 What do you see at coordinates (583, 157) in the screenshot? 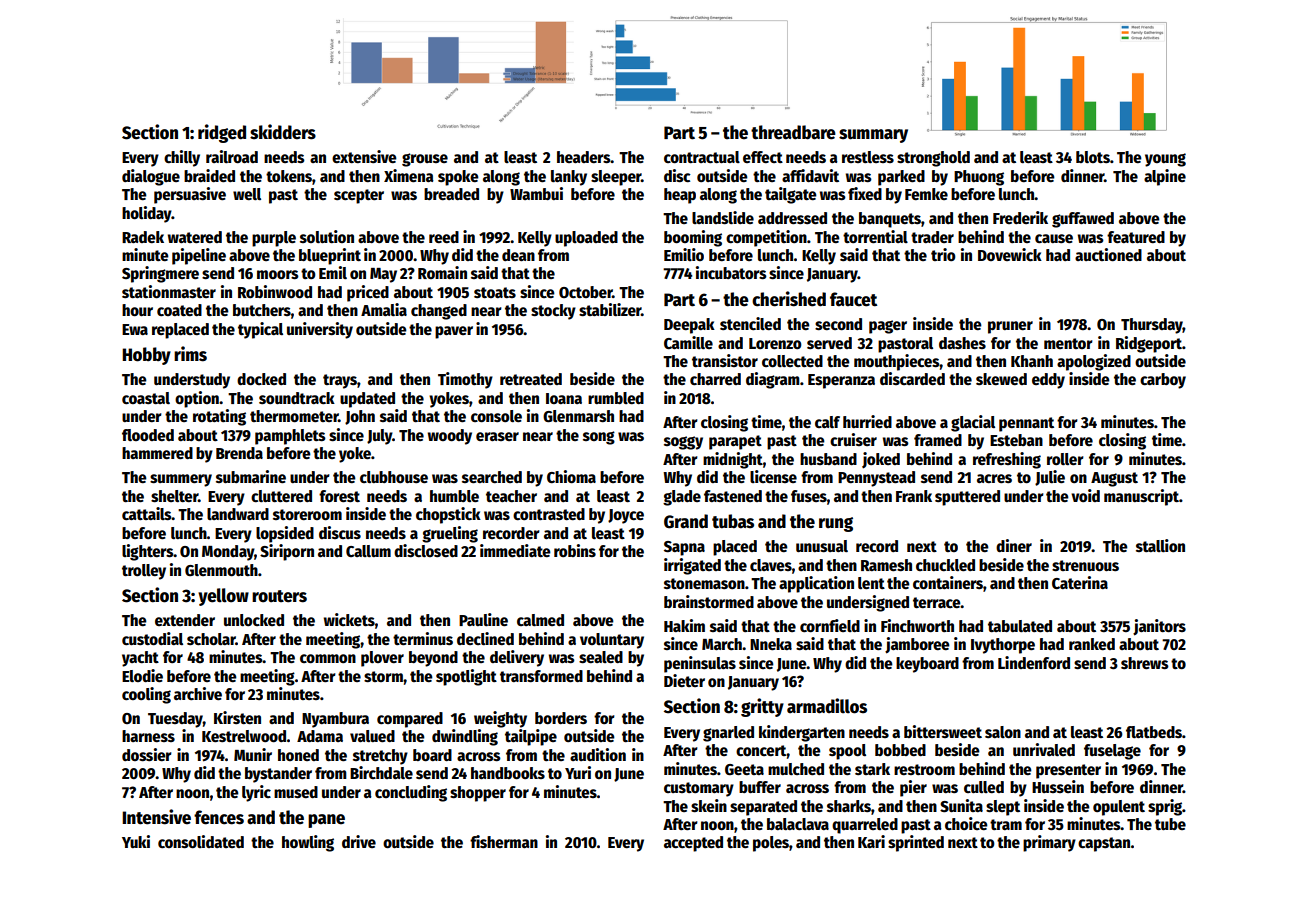
I see `headers` at bounding box center [583, 157].
